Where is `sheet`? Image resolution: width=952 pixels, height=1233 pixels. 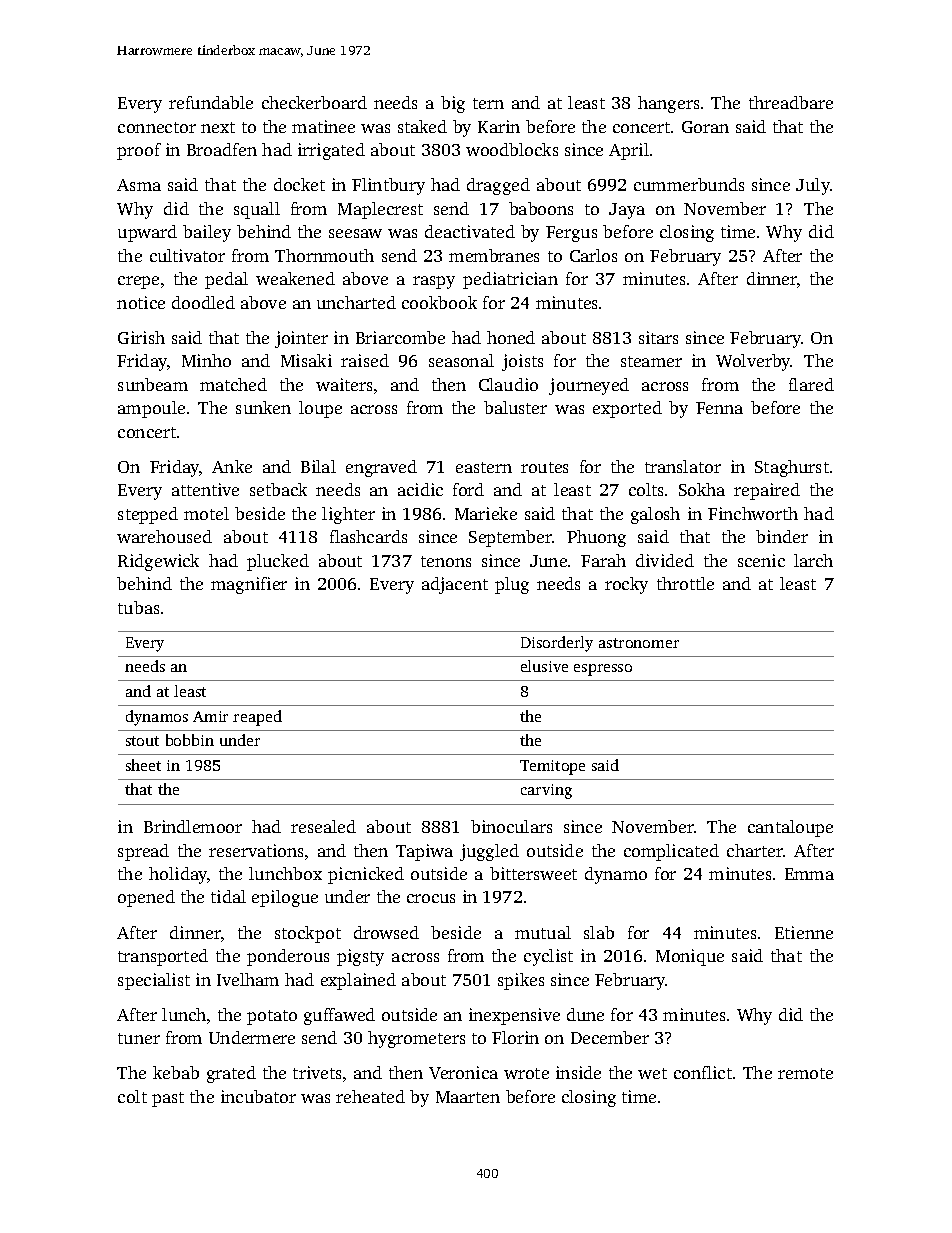
sheet is located at coordinates (143, 765).
